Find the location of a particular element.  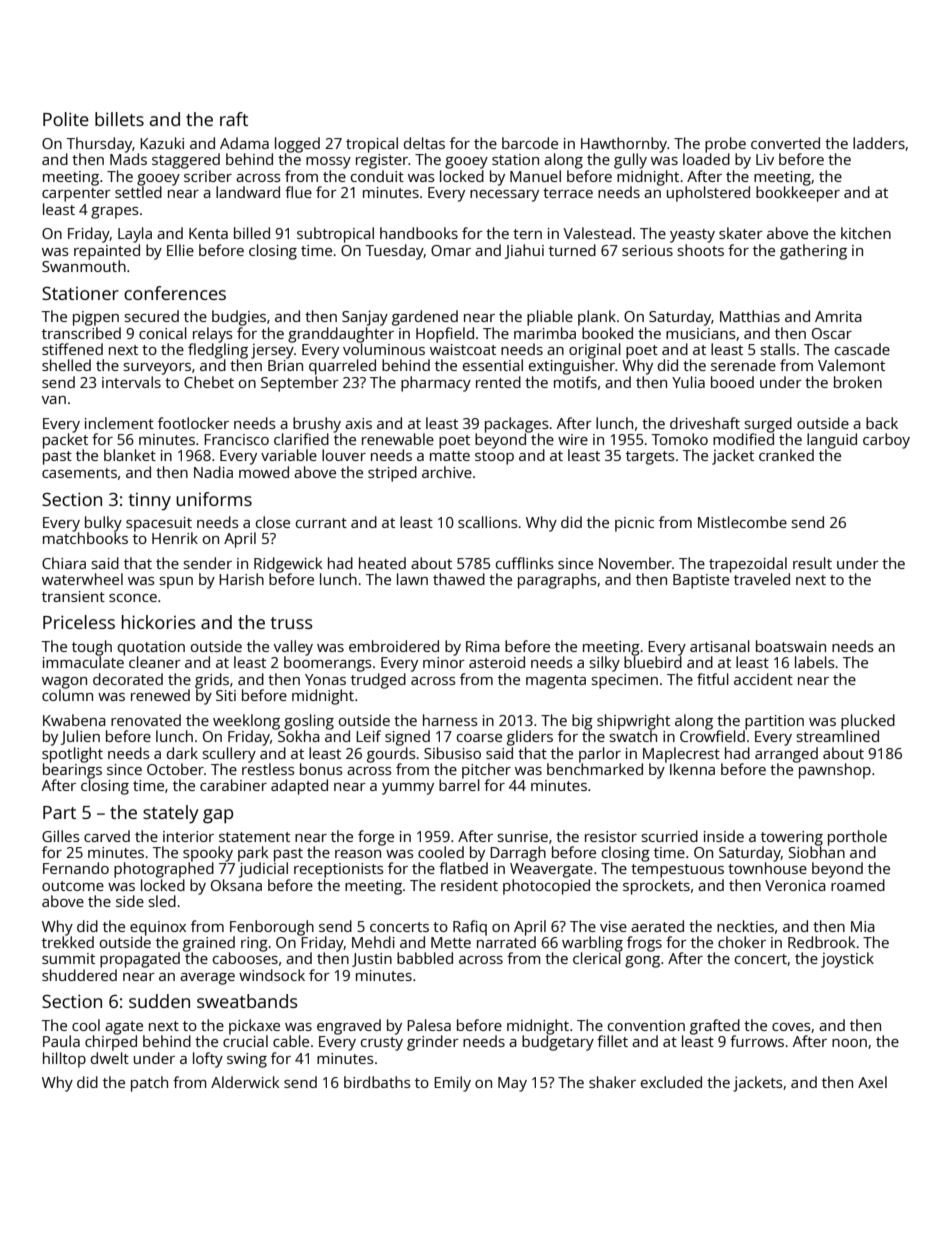

billets is located at coordinates (119, 119).
